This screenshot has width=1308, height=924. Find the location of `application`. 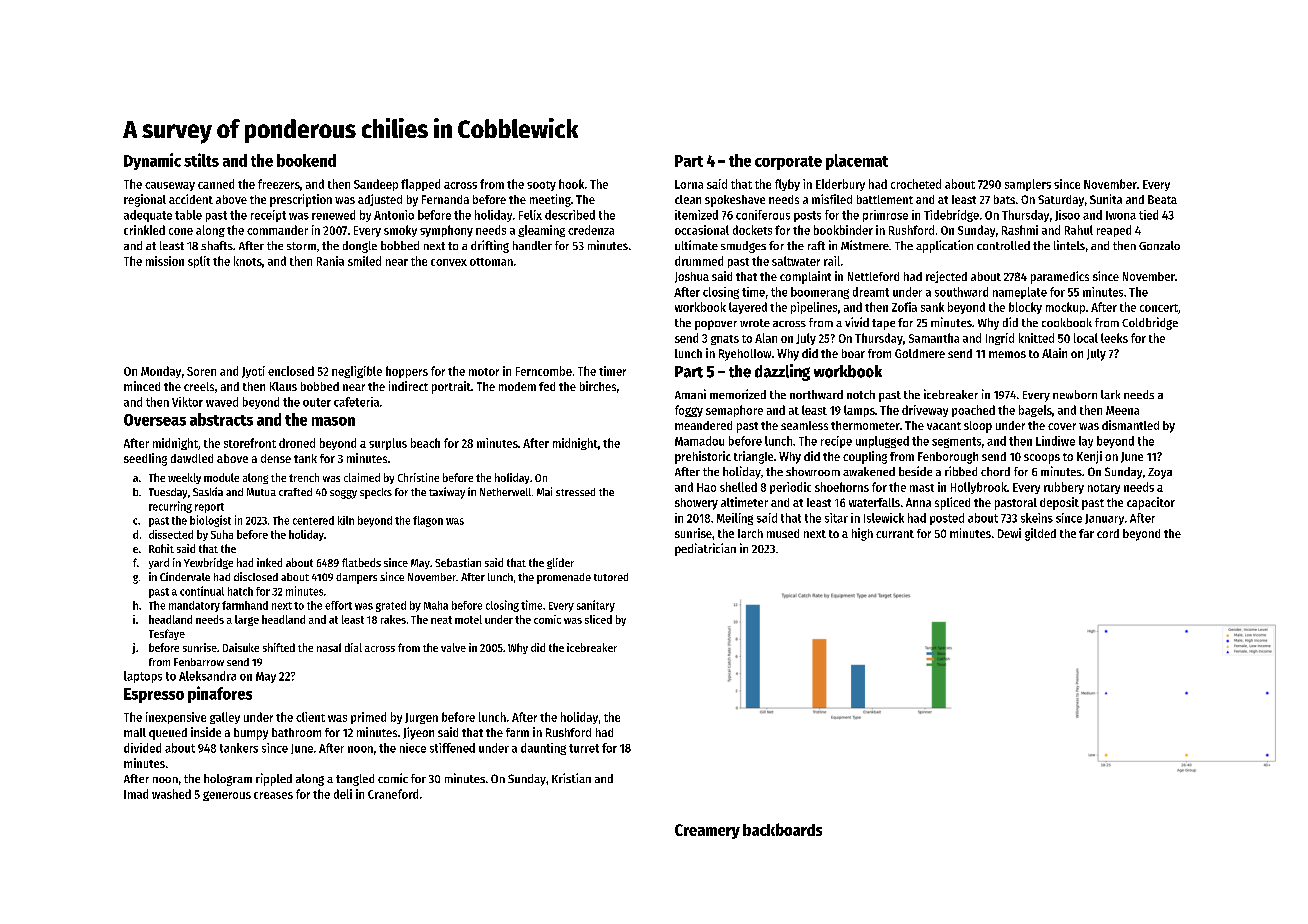

application is located at coordinates (944, 246).
